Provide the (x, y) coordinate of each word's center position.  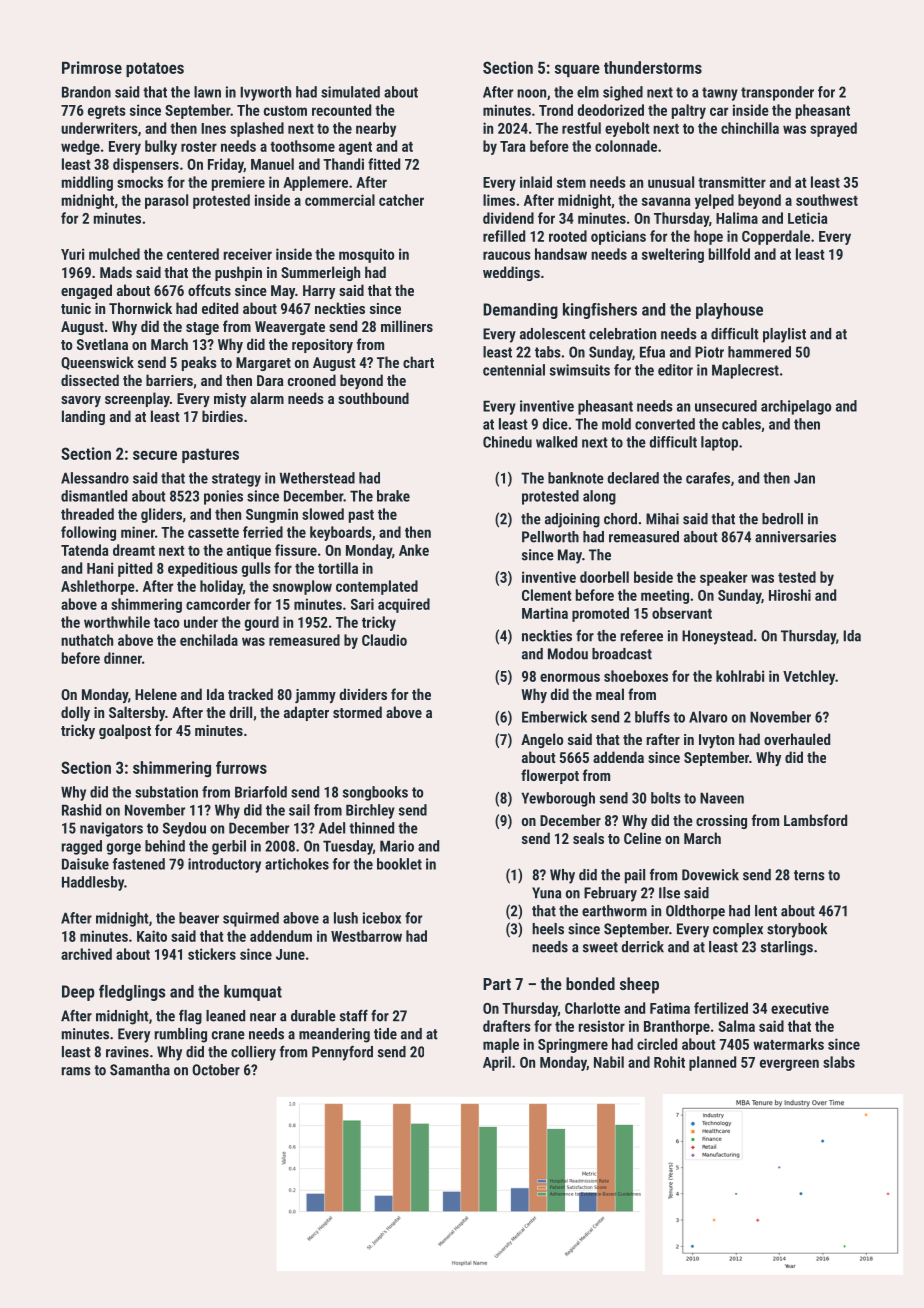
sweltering (673, 255)
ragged (82, 847)
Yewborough (558, 799)
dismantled (94, 496)
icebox (382, 918)
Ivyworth (265, 93)
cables (741, 424)
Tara (512, 146)
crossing (721, 822)
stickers (212, 954)
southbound (373, 398)
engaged (86, 291)
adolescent (553, 334)
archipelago (796, 407)
